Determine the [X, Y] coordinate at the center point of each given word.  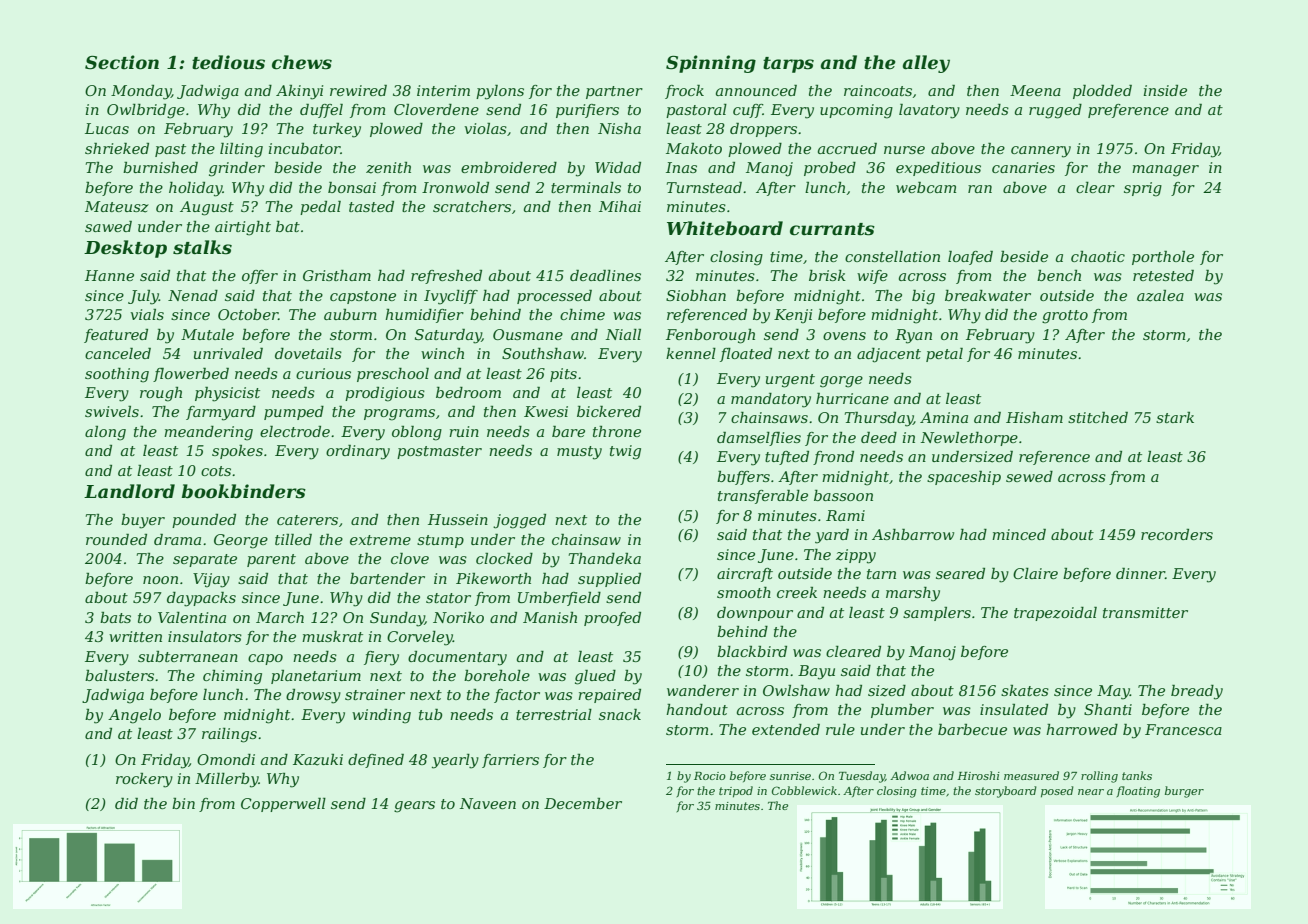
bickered [609, 411]
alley [926, 64]
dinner [1140, 573]
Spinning [711, 64]
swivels [112, 411]
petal [944, 355]
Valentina [192, 617]
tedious [228, 62]
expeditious [938, 169]
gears [414, 807]
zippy [856, 556]
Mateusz [117, 207]
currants [832, 229]
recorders [1177, 534]
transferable [763, 497]
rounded [116, 539]
